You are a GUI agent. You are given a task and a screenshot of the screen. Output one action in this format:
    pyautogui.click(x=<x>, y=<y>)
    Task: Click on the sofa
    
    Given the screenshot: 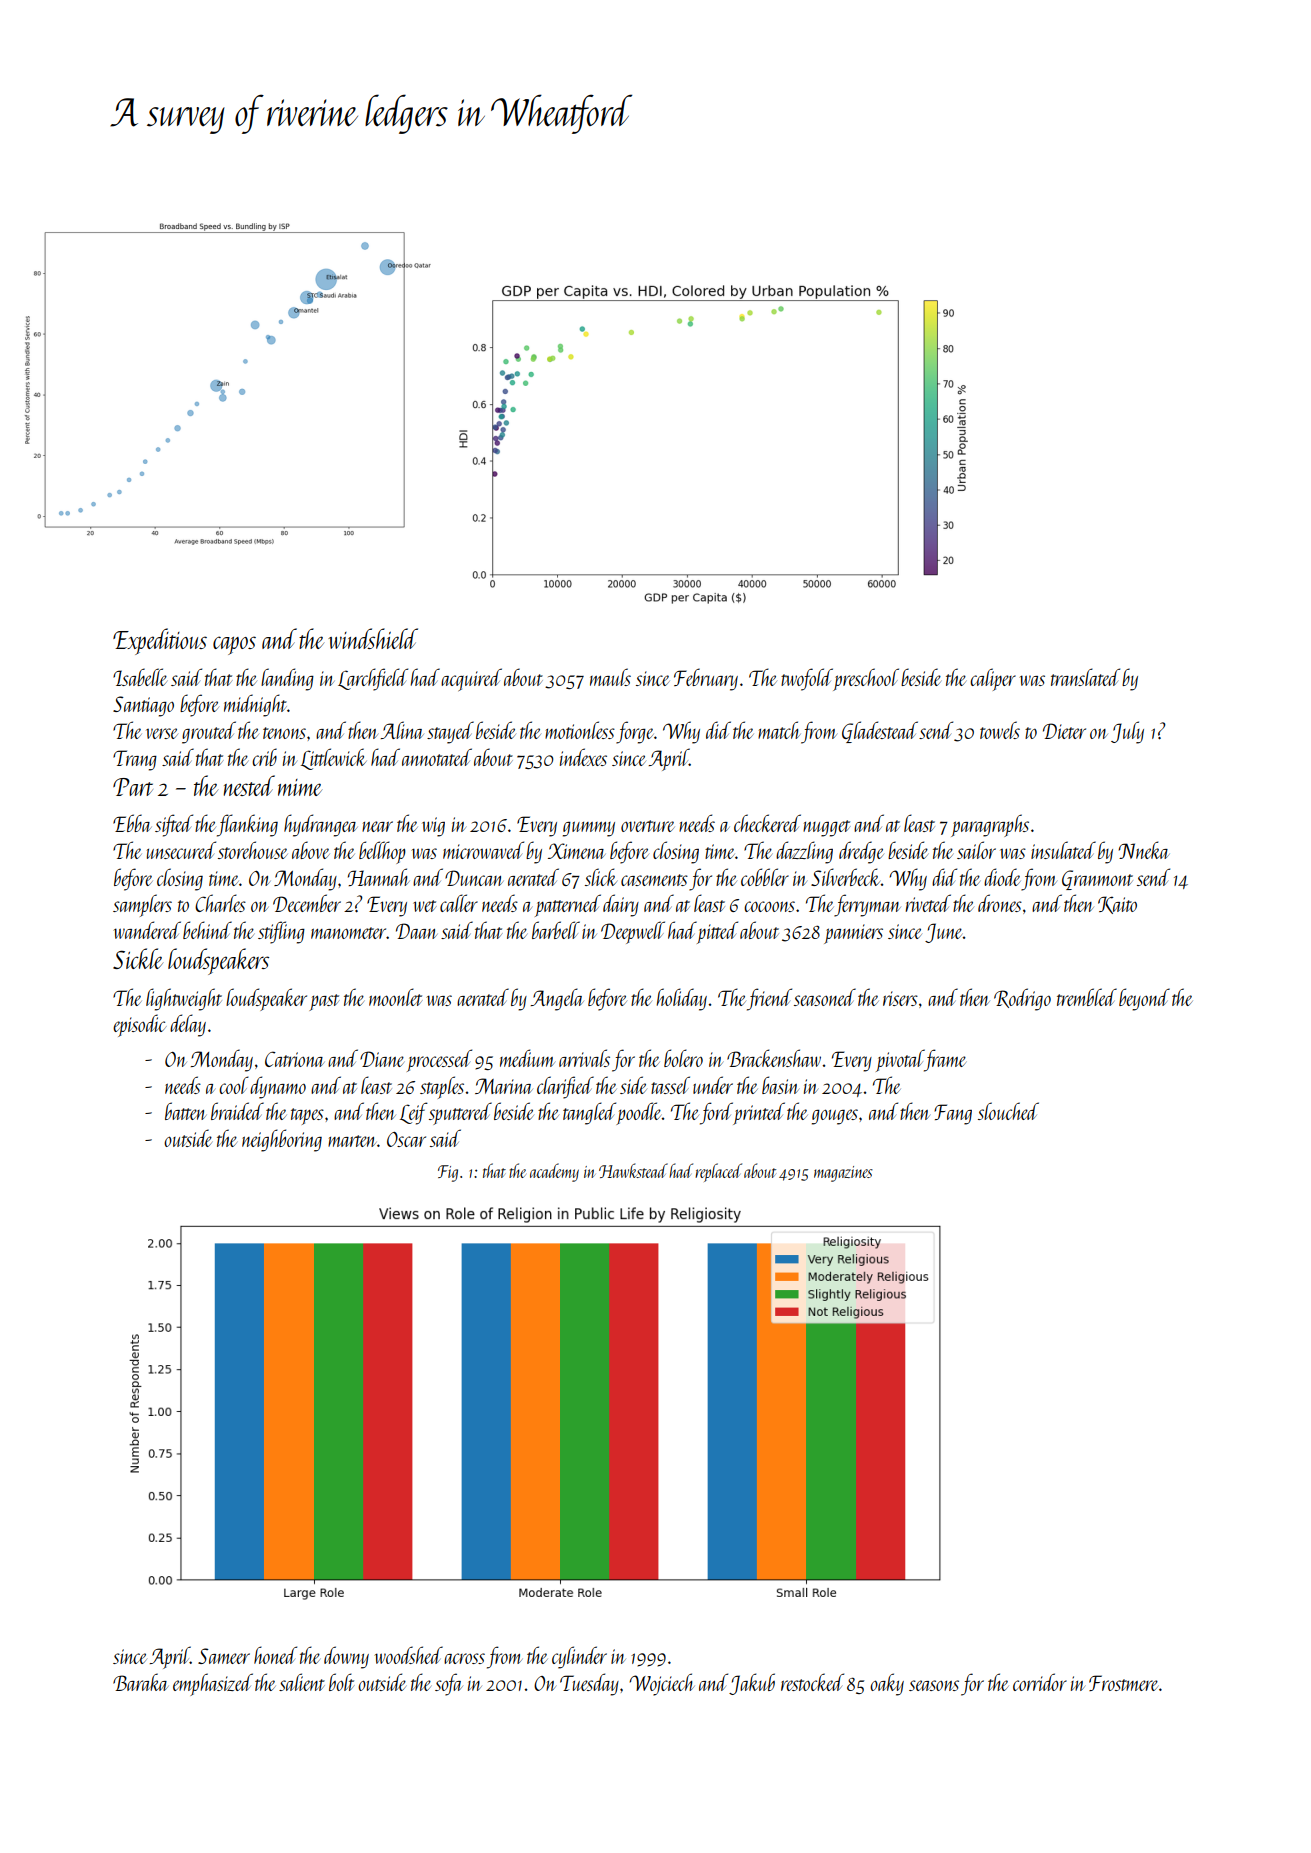 What is the action you would take?
    pyautogui.click(x=449, y=1684)
